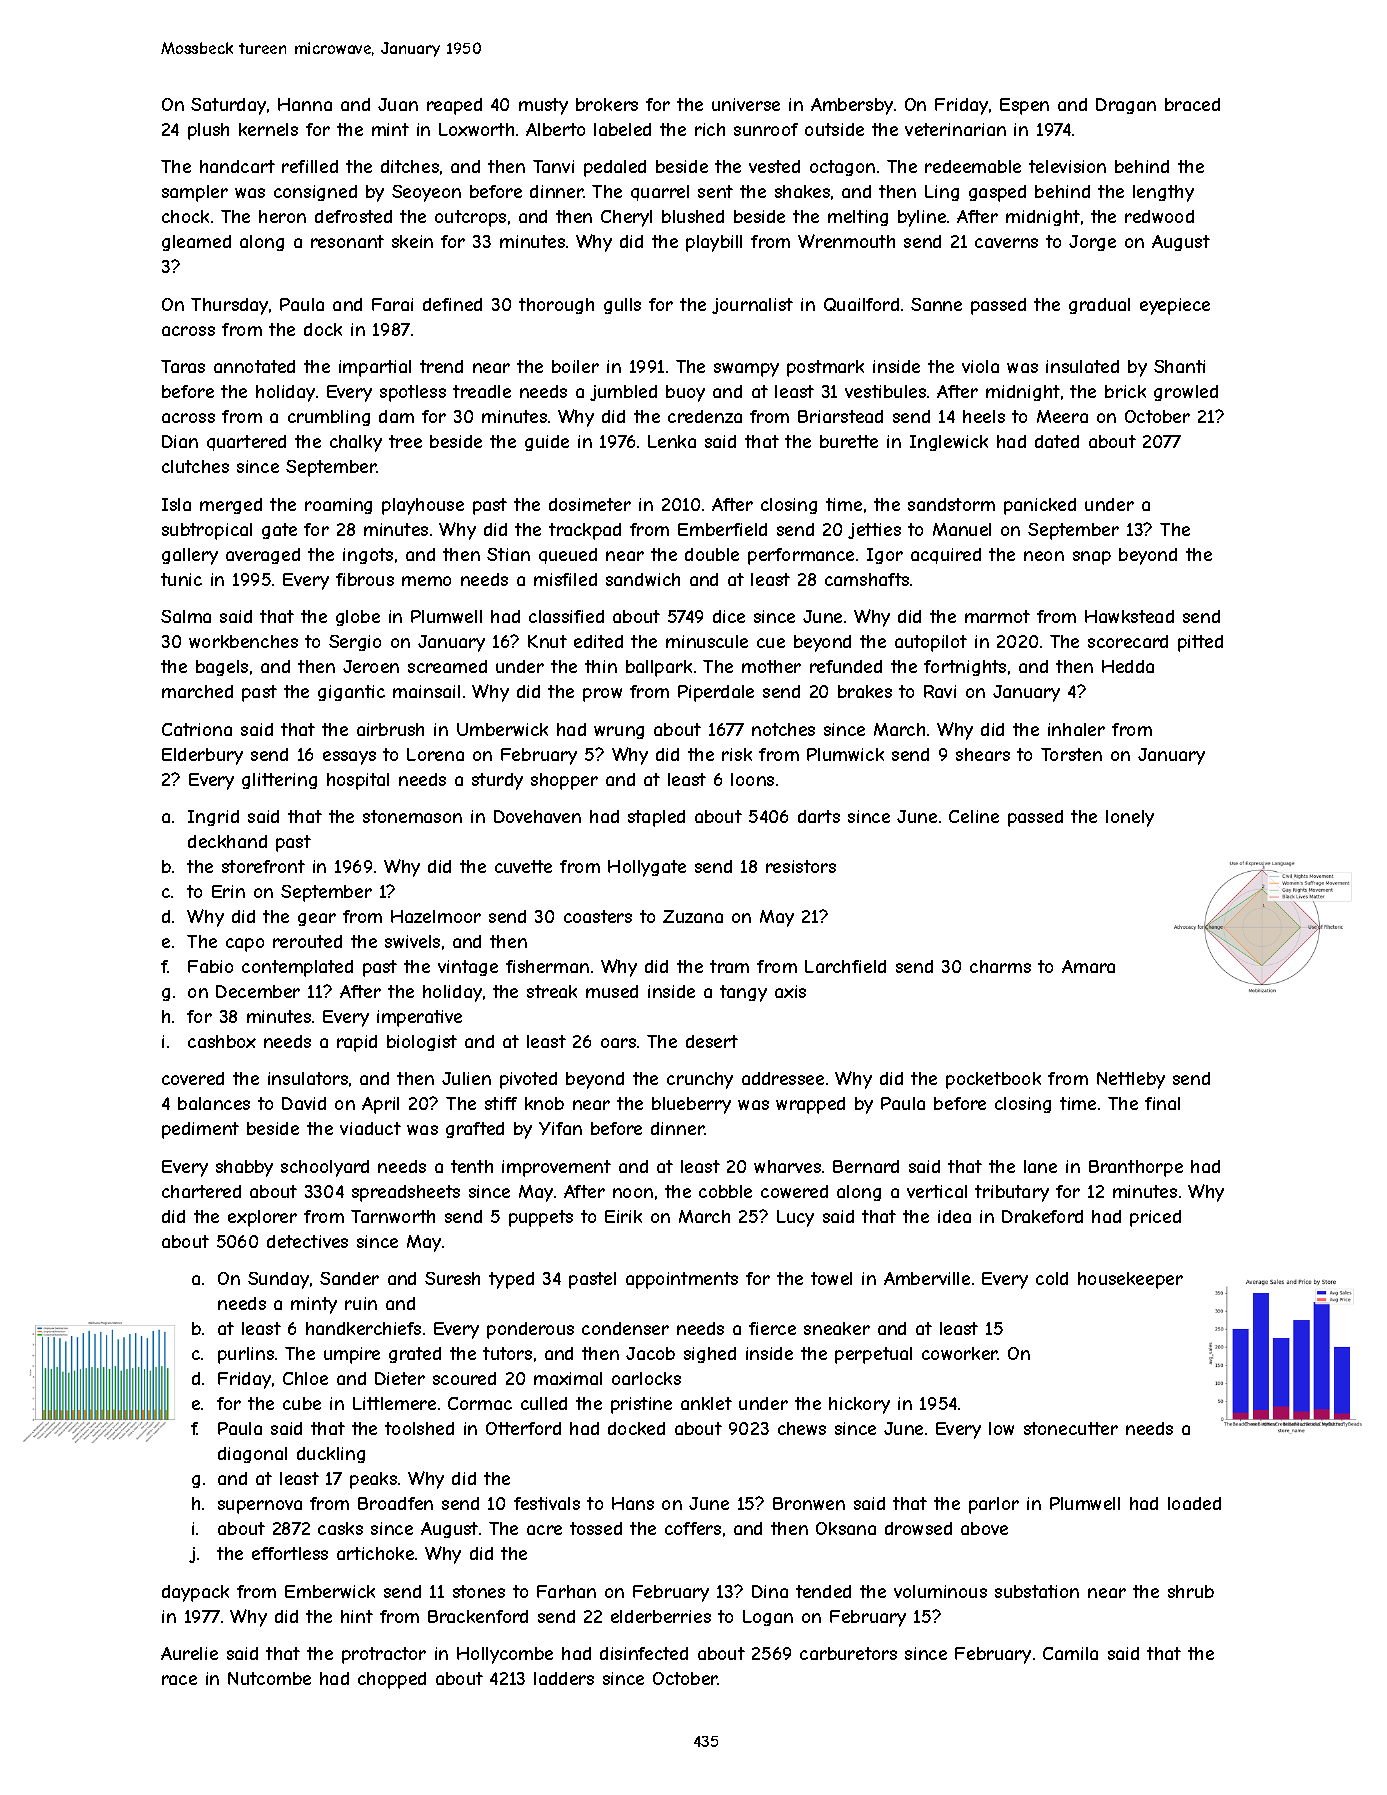 The width and height of the screenshot is (1387, 1795). I want to click on Espen, so click(1024, 106).
